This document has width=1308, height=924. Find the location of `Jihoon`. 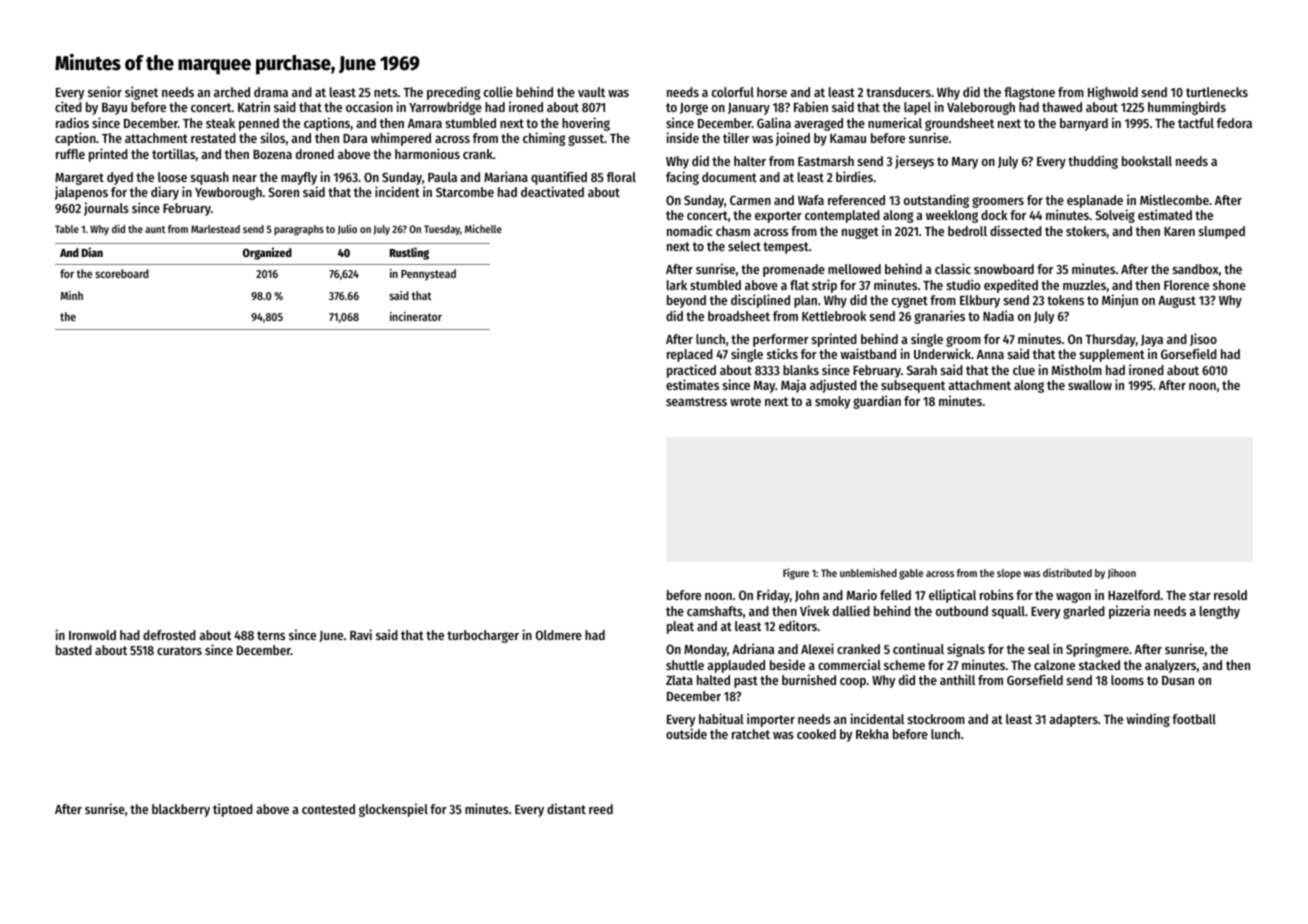

Jihoon is located at coordinates (1122, 573).
